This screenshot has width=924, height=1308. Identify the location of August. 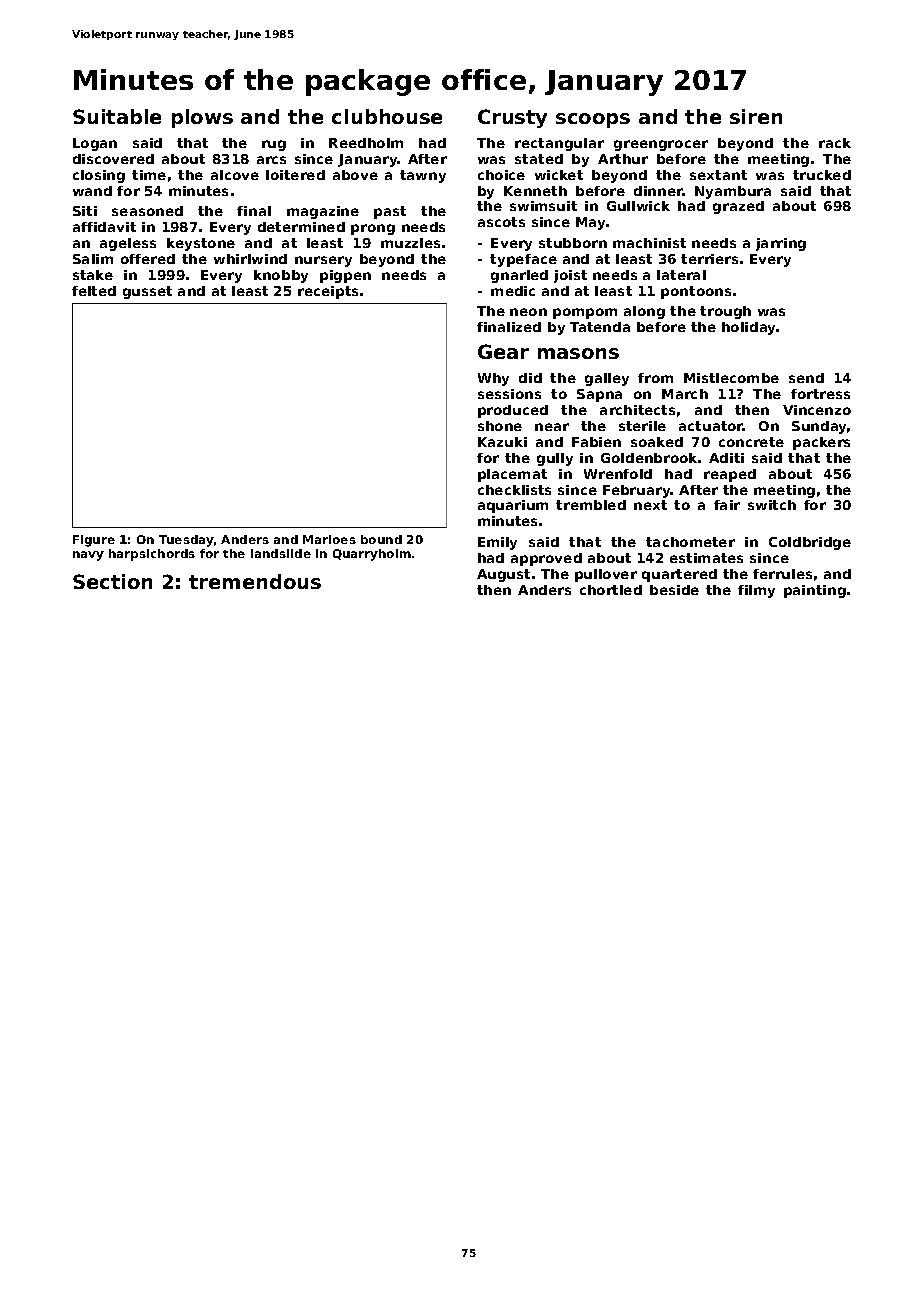
(503, 575).
